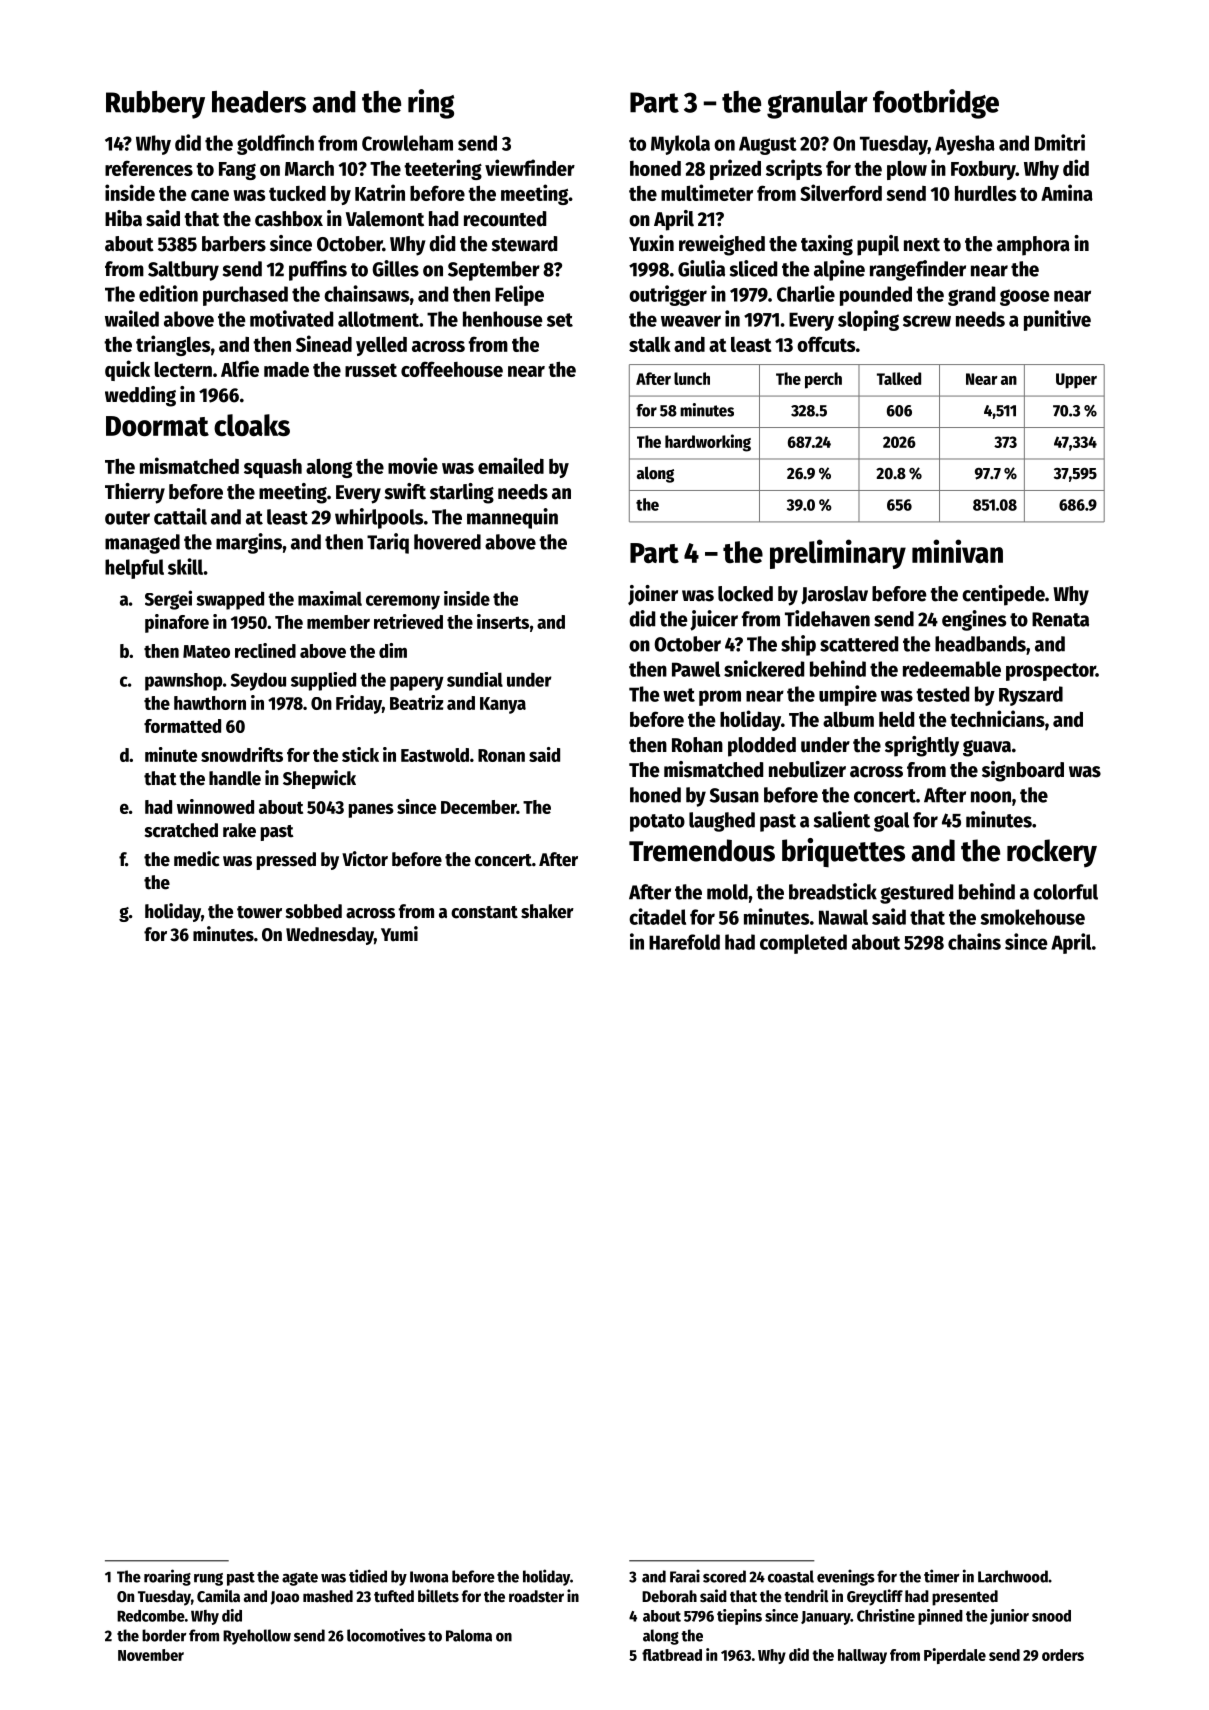  What do you see at coordinates (257, 1637) in the screenshot?
I see `Ryehollow` at bounding box center [257, 1637].
